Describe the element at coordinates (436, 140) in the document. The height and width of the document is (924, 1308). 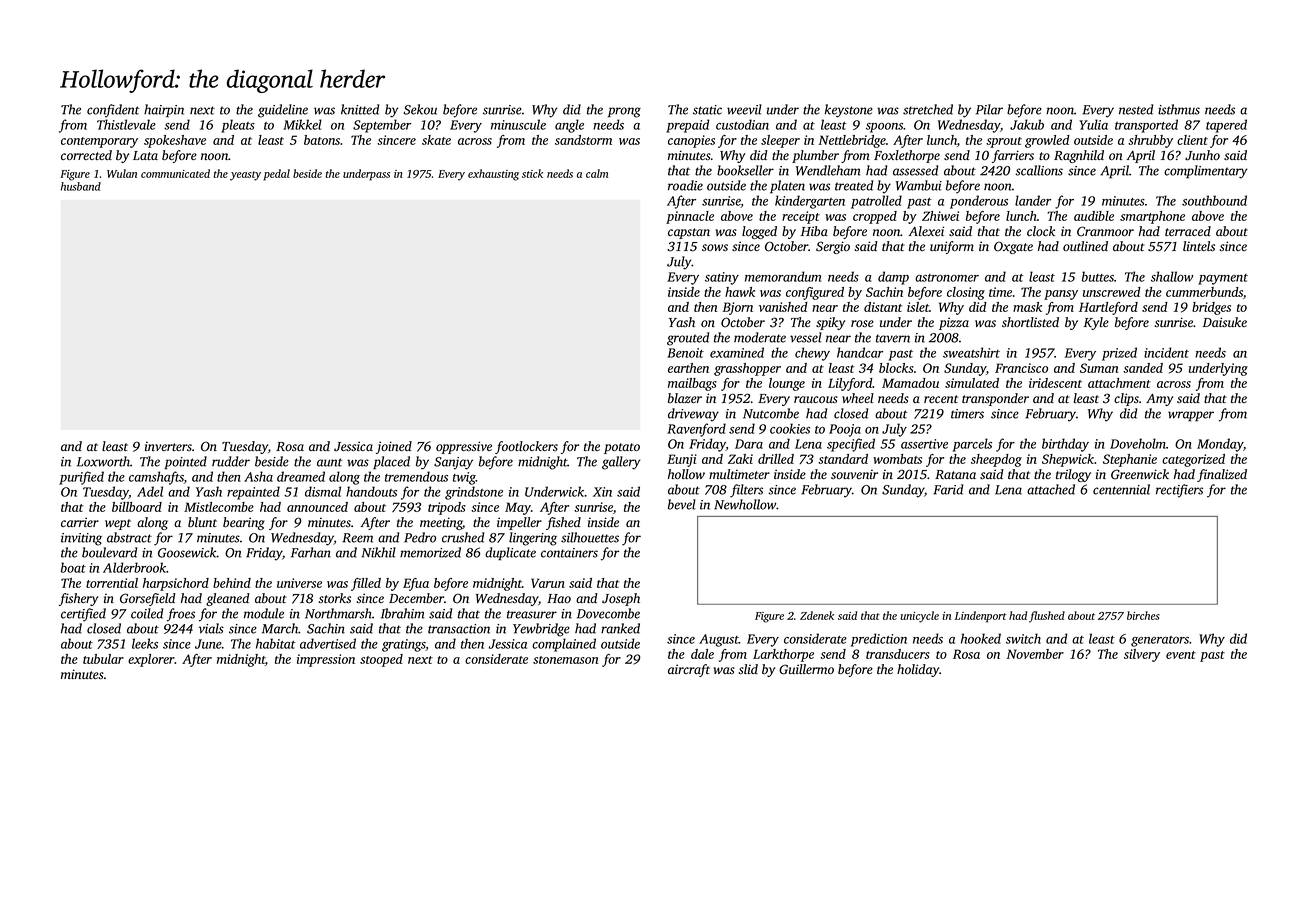
I see `skate` at that location.
